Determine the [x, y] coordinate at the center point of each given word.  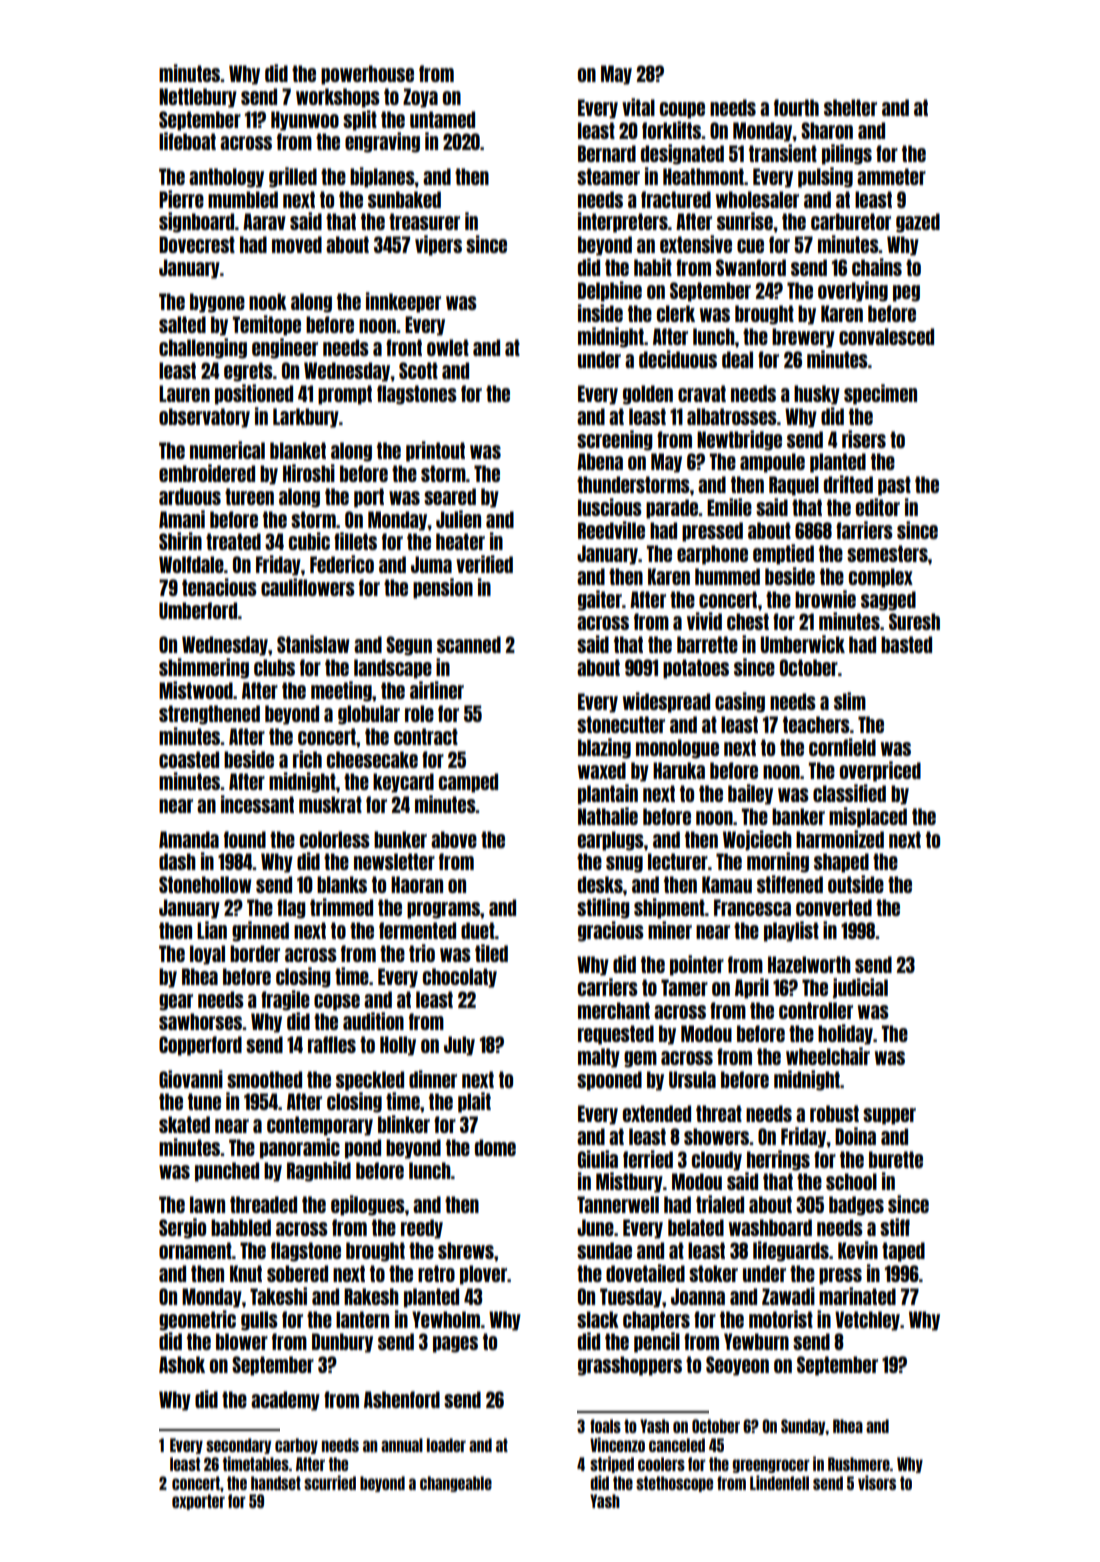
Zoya [420, 98]
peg [906, 293]
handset [276, 1483]
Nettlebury [198, 98]
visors [877, 1482]
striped [612, 1464]
